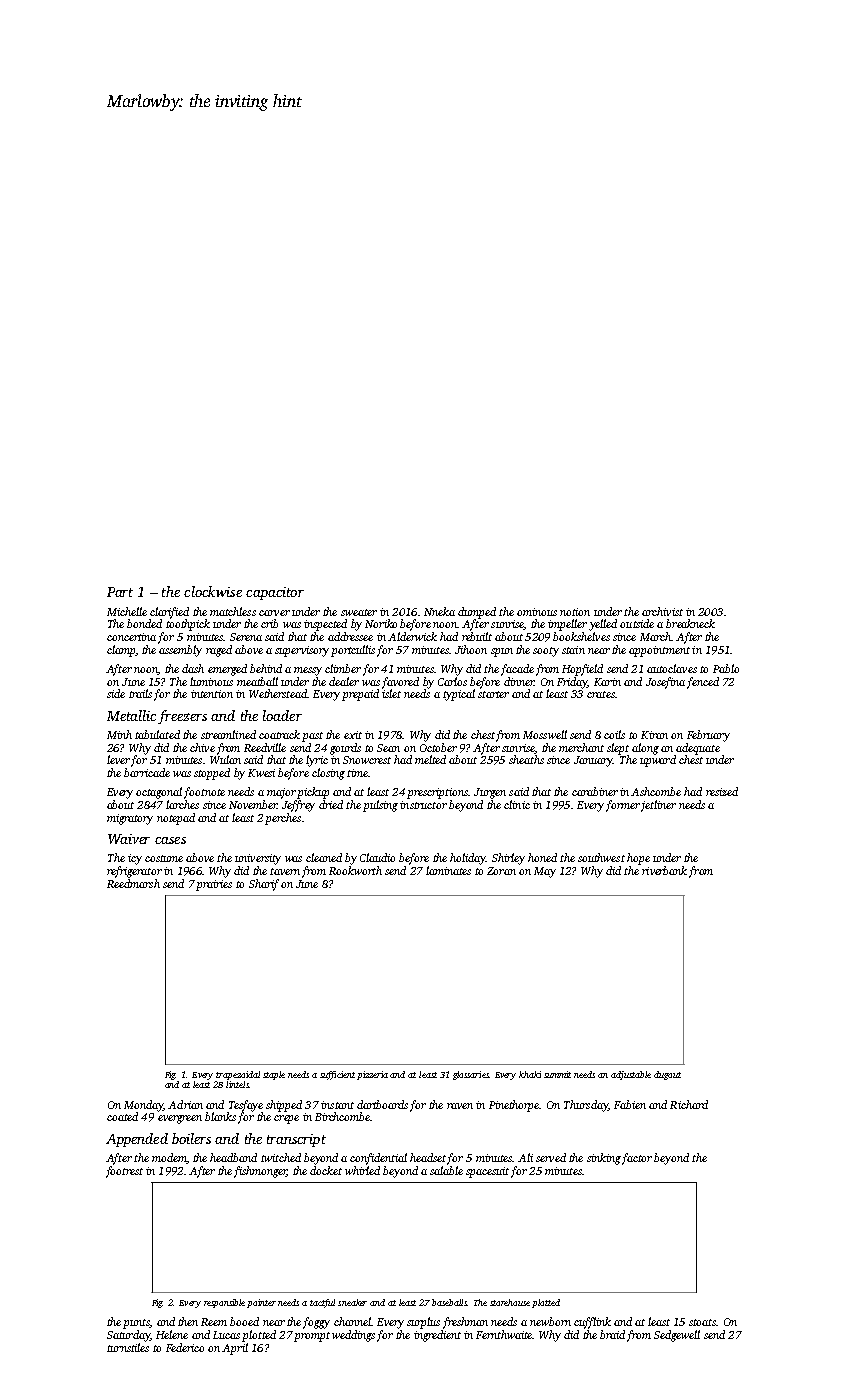 The width and height of the screenshot is (849, 1400). What do you see at coordinates (537, 612) in the screenshot?
I see `ominous` at bounding box center [537, 612].
